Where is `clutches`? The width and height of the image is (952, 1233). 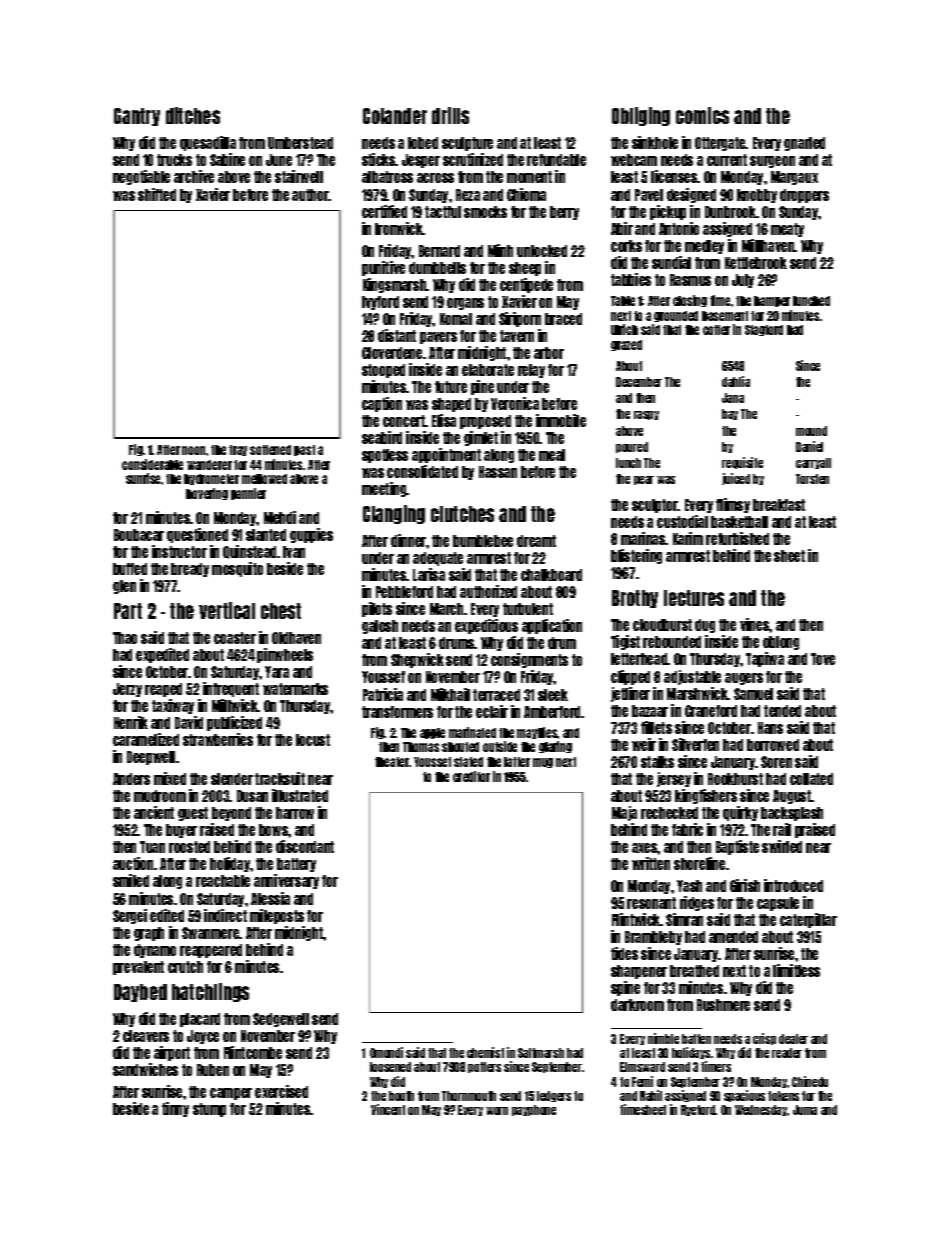 clutches is located at coordinates (462, 514).
